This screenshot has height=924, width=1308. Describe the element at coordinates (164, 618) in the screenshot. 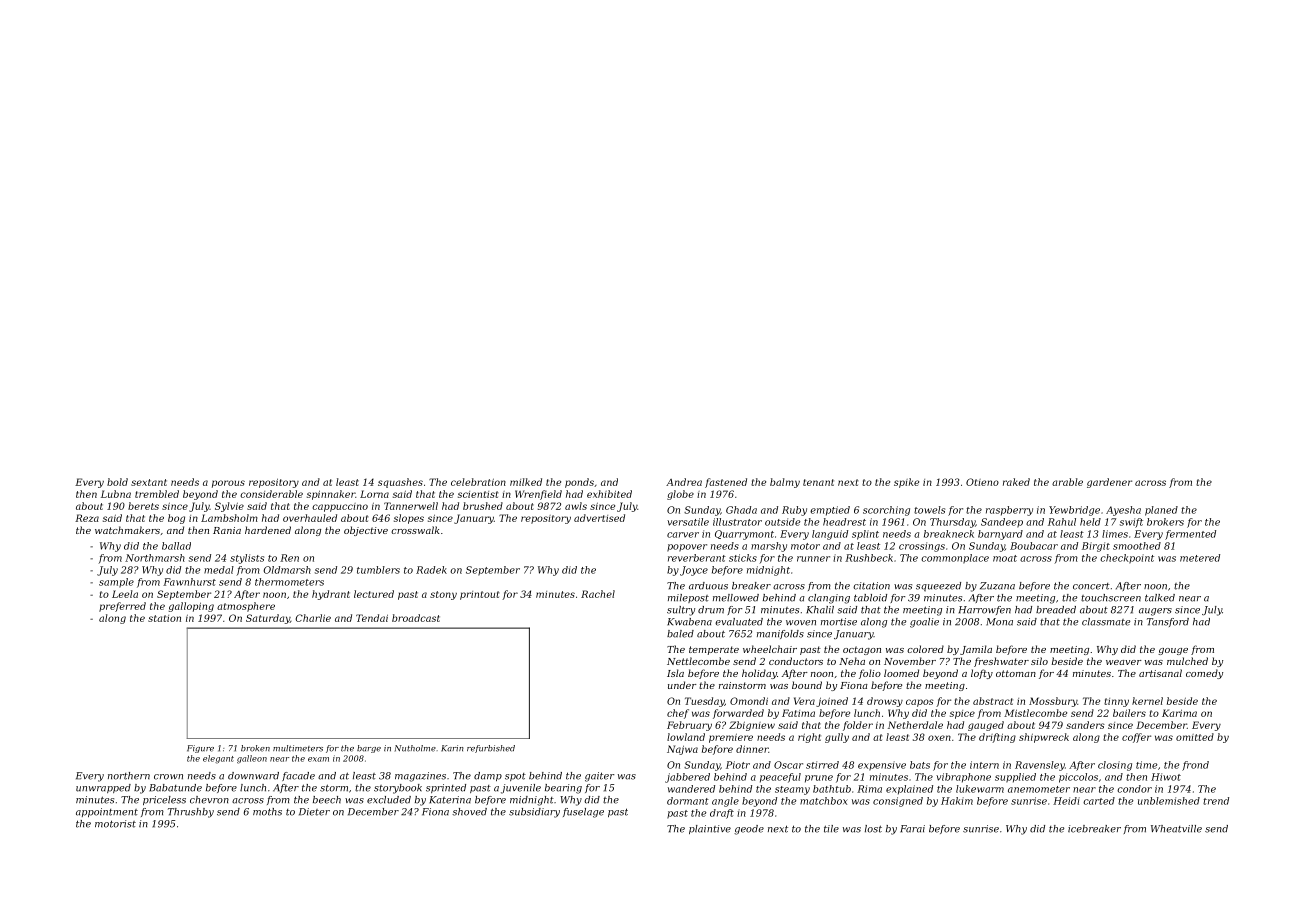

I see `station` at that location.
